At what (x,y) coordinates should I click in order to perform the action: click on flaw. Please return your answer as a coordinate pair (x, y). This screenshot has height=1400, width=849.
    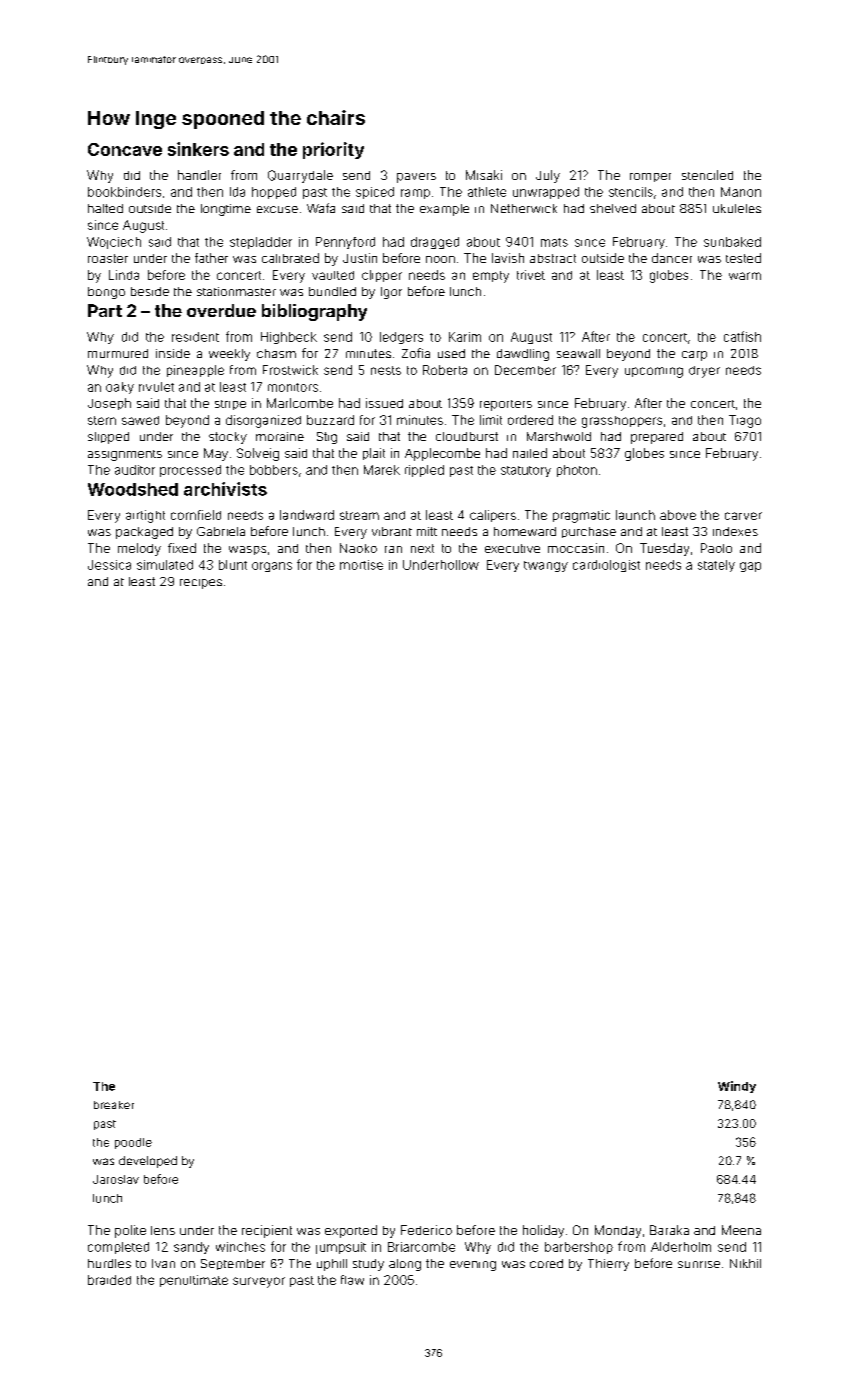
    Looking at the image, I should click on (352, 1280).
